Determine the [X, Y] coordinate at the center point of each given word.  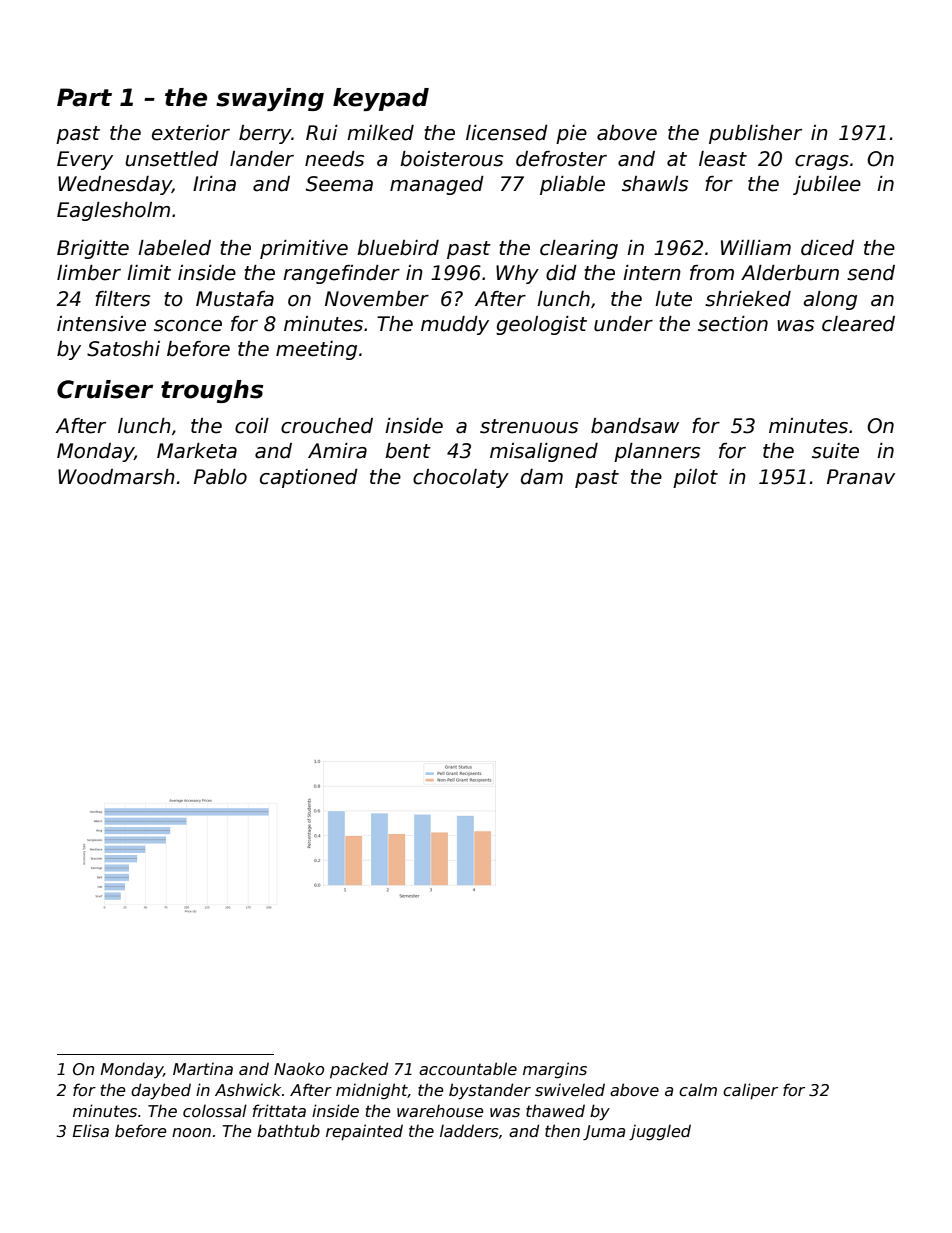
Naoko [299, 1068]
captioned [309, 478]
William [756, 248]
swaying [270, 99]
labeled [174, 248]
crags [822, 162]
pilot [695, 478]
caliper [750, 1091]
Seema [339, 184]
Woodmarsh [116, 477]
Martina [203, 1068]
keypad [381, 99]
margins [555, 1070]
